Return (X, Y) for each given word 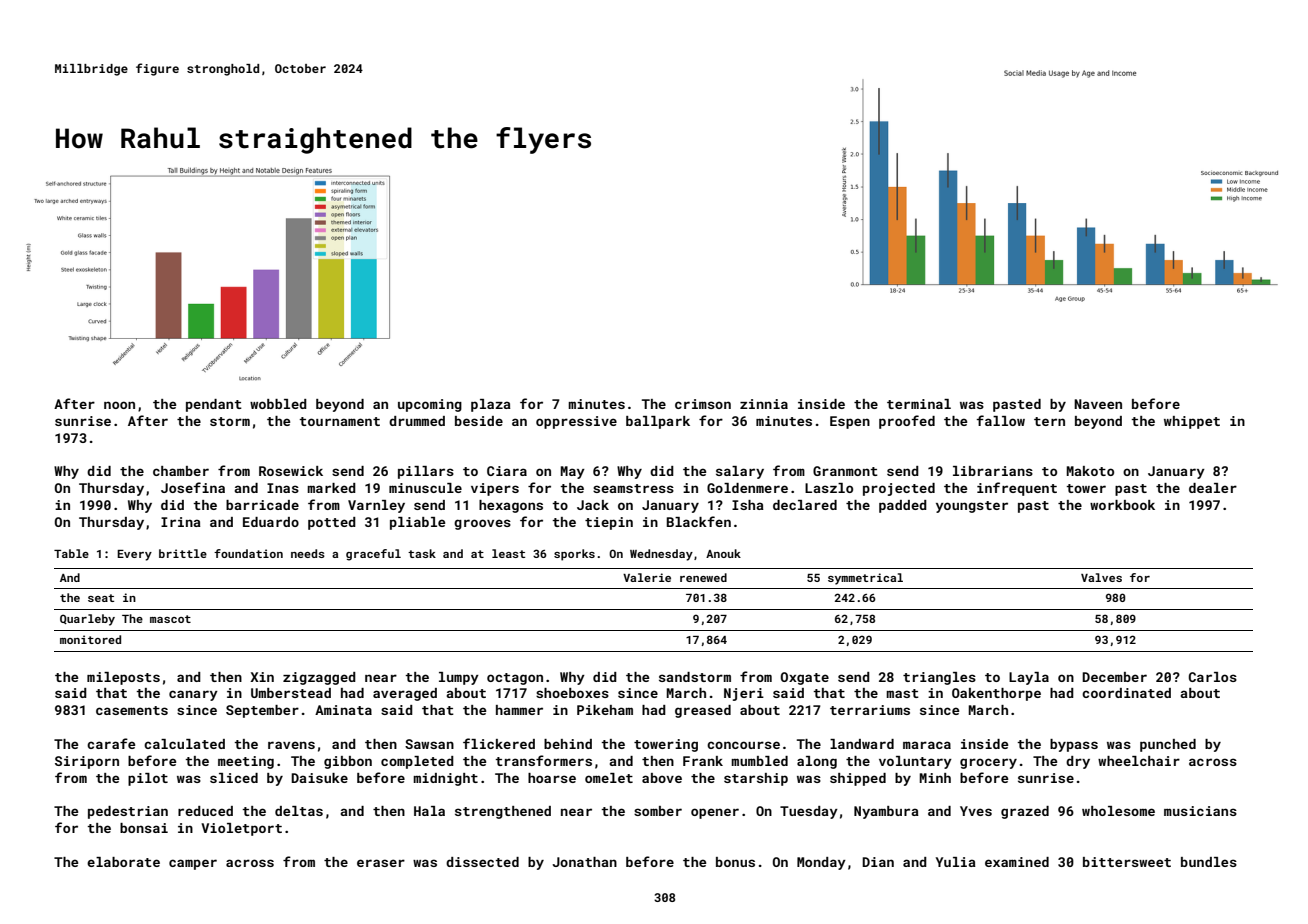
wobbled (278, 404)
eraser (381, 863)
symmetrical (865, 579)
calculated (184, 744)
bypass (1074, 745)
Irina (181, 522)
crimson (703, 404)
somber (658, 811)
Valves (1101, 577)
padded (903, 506)
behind (568, 744)
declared (805, 505)
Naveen (1098, 404)
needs (308, 553)
